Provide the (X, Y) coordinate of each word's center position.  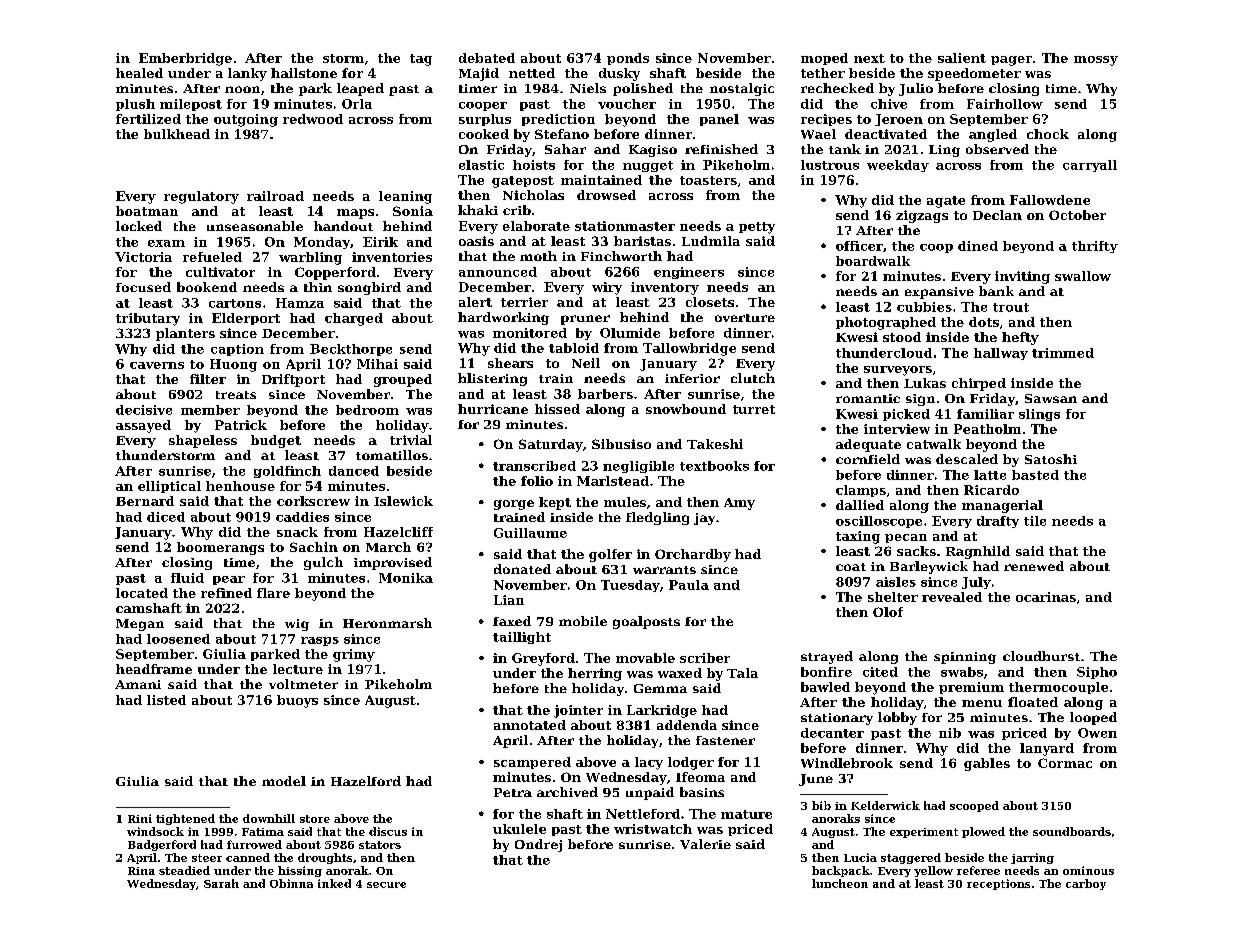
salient (962, 58)
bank (996, 291)
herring (595, 674)
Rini (140, 818)
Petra (513, 792)
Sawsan (1051, 398)
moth (538, 256)
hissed (557, 409)
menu (982, 703)
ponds (628, 59)
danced (354, 471)
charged (354, 319)
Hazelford (366, 781)
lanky (247, 74)
